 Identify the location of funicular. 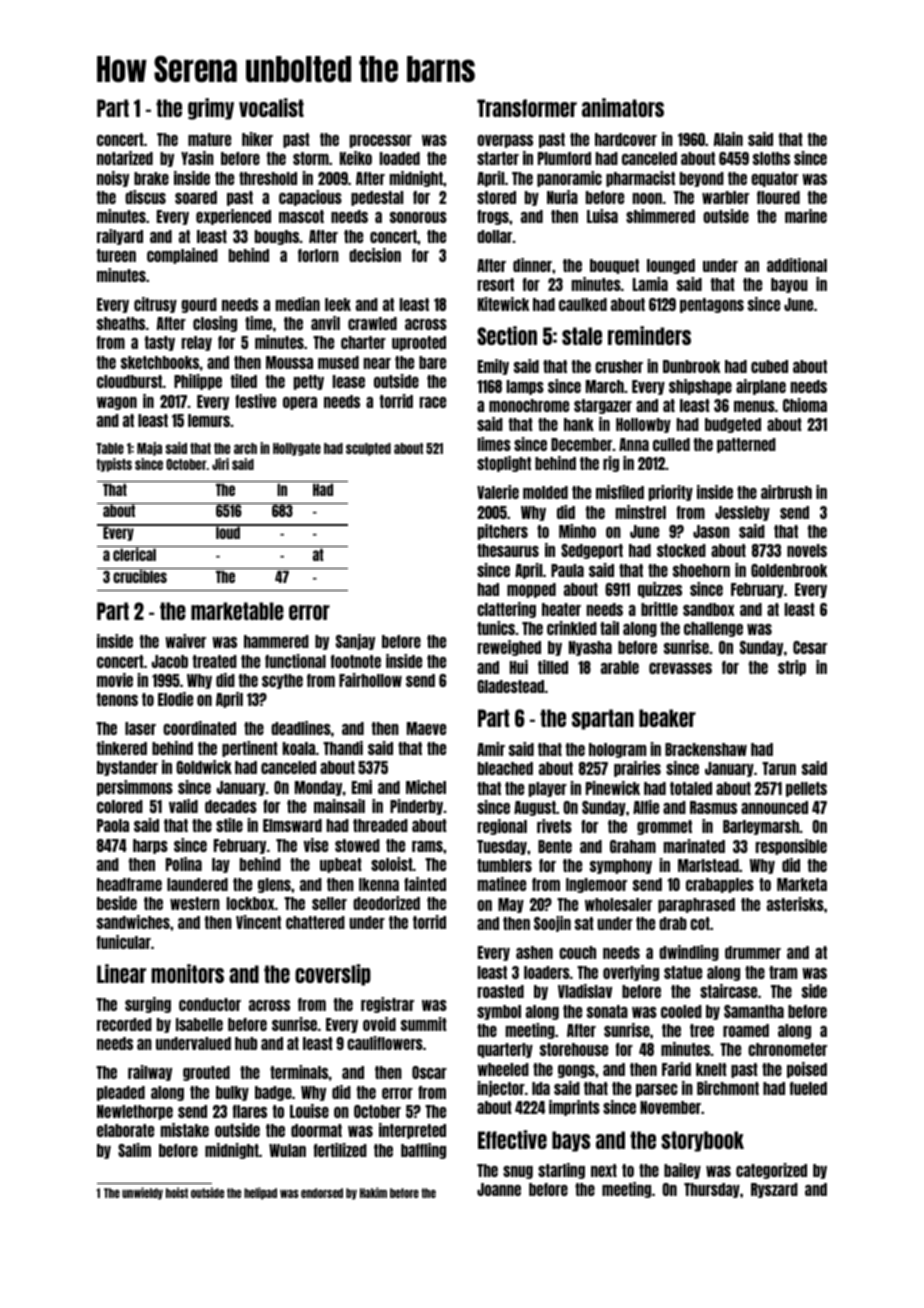
(124, 942).
